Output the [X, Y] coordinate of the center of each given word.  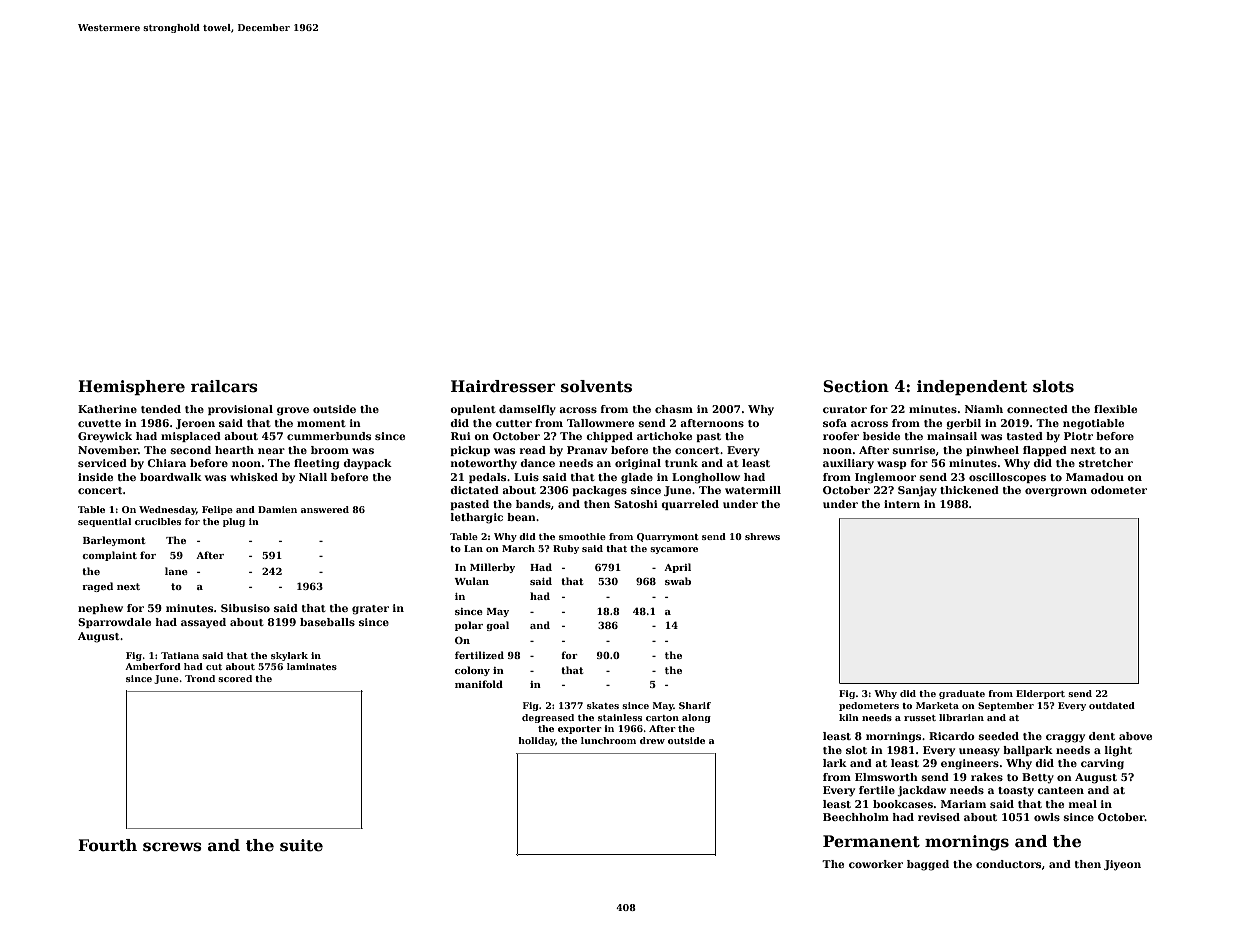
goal [497, 626]
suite [301, 845]
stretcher [1106, 463]
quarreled [690, 505]
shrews [762, 536]
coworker [876, 864]
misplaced [191, 437]
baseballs [327, 622]
